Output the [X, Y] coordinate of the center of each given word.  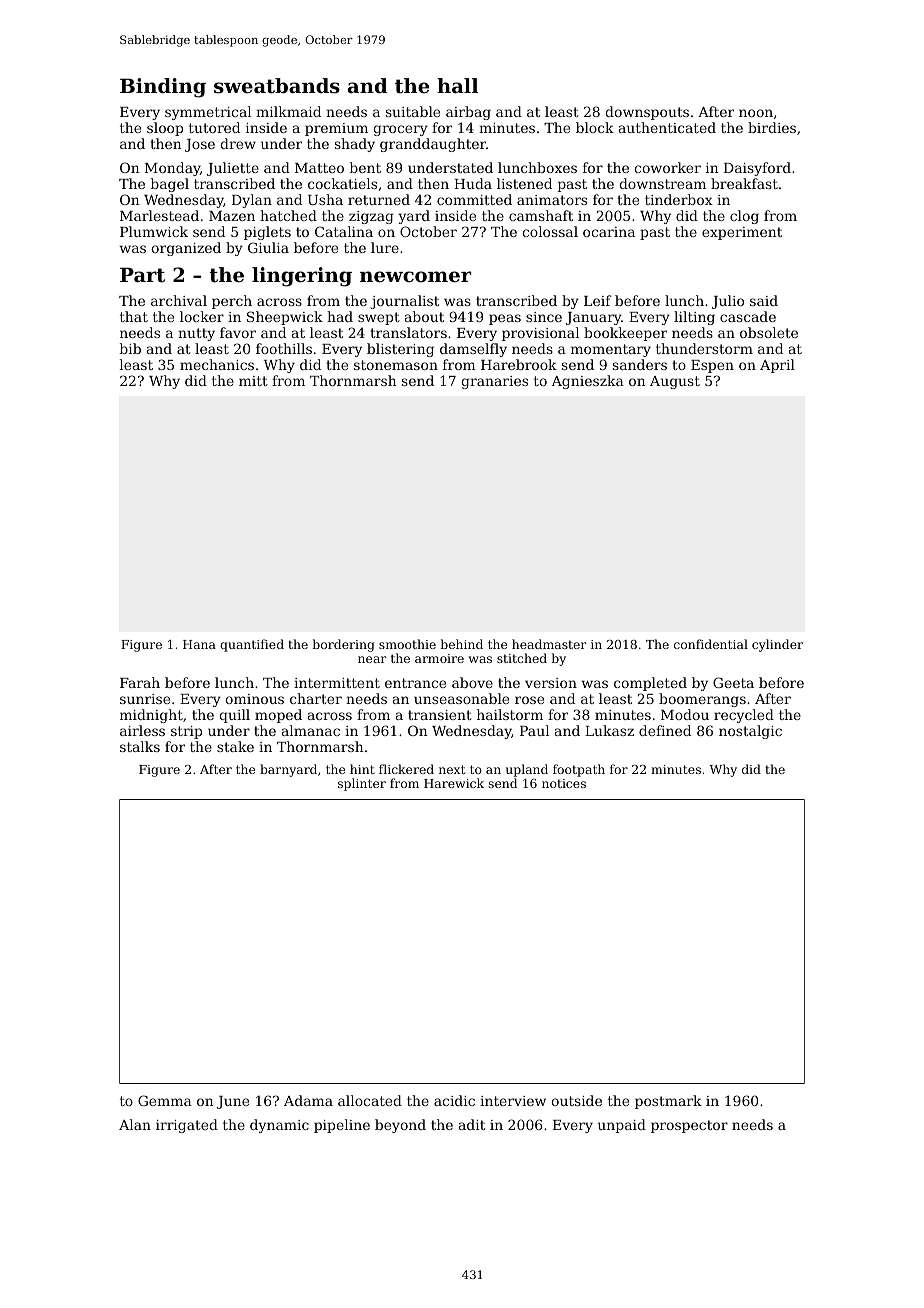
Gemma [165, 1100]
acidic [454, 1100]
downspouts [647, 113]
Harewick [454, 783]
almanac [311, 730]
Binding [163, 88]
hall [457, 86]
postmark [668, 1102]
